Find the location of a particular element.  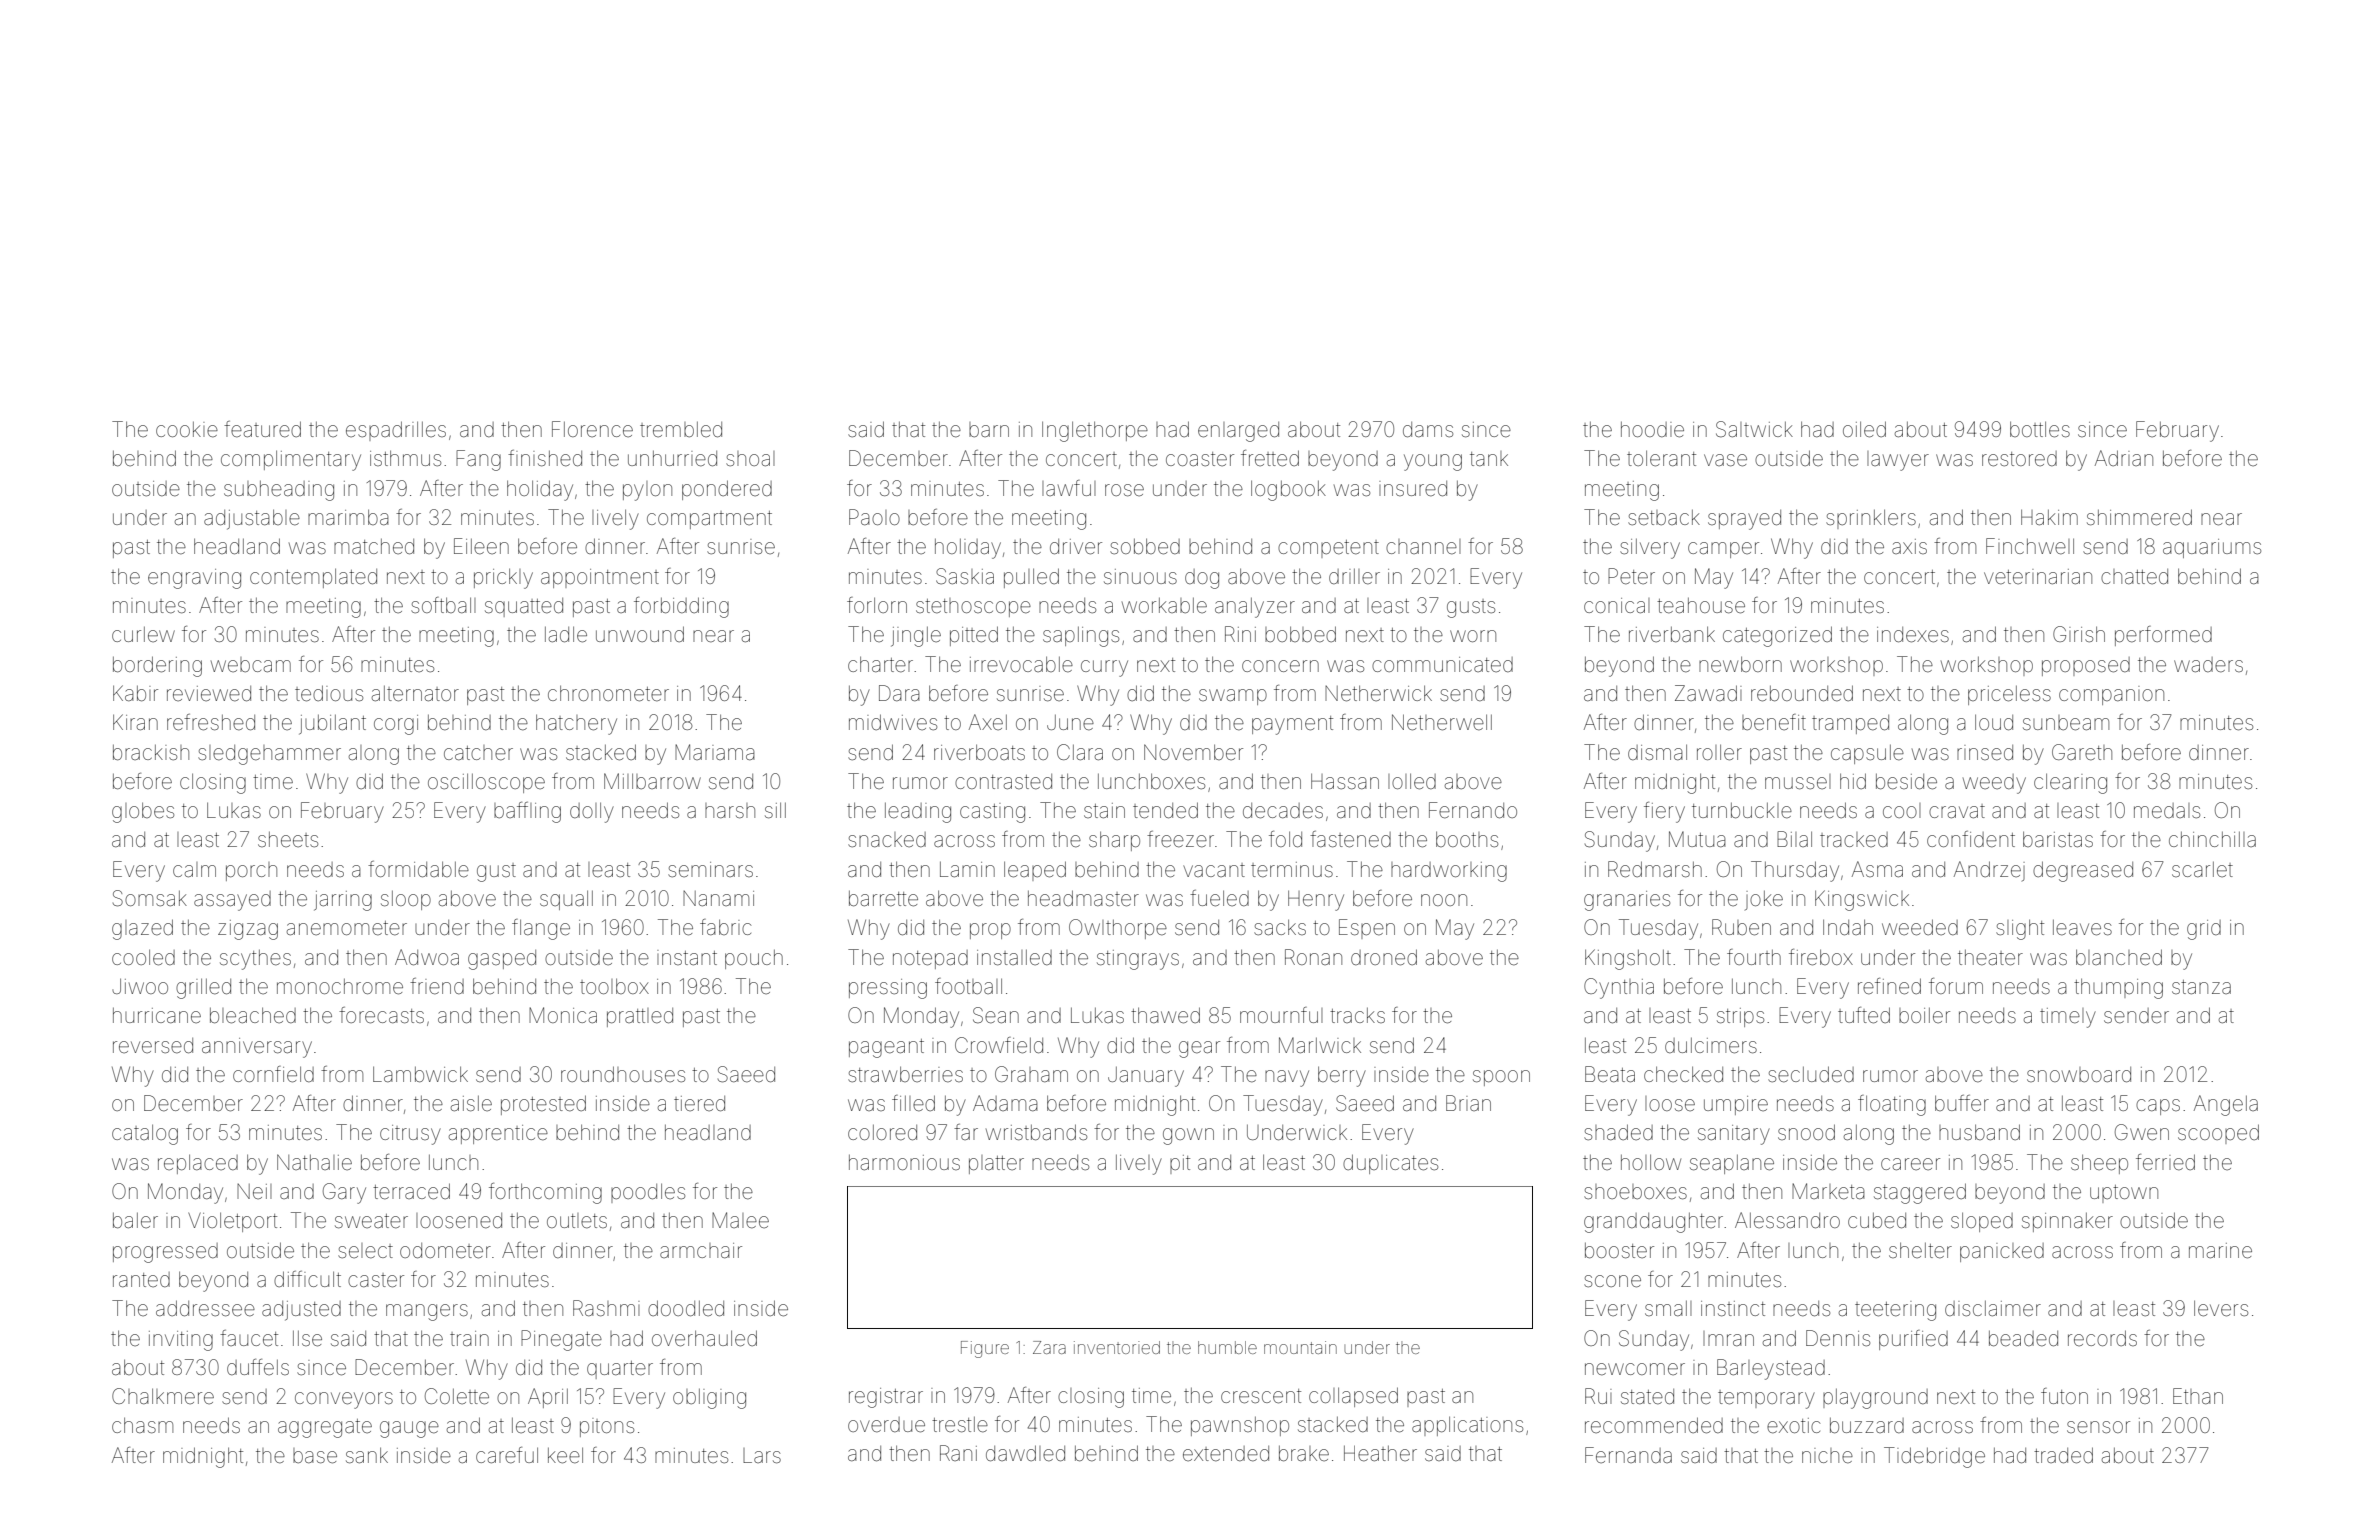

Lars is located at coordinates (762, 1455).
